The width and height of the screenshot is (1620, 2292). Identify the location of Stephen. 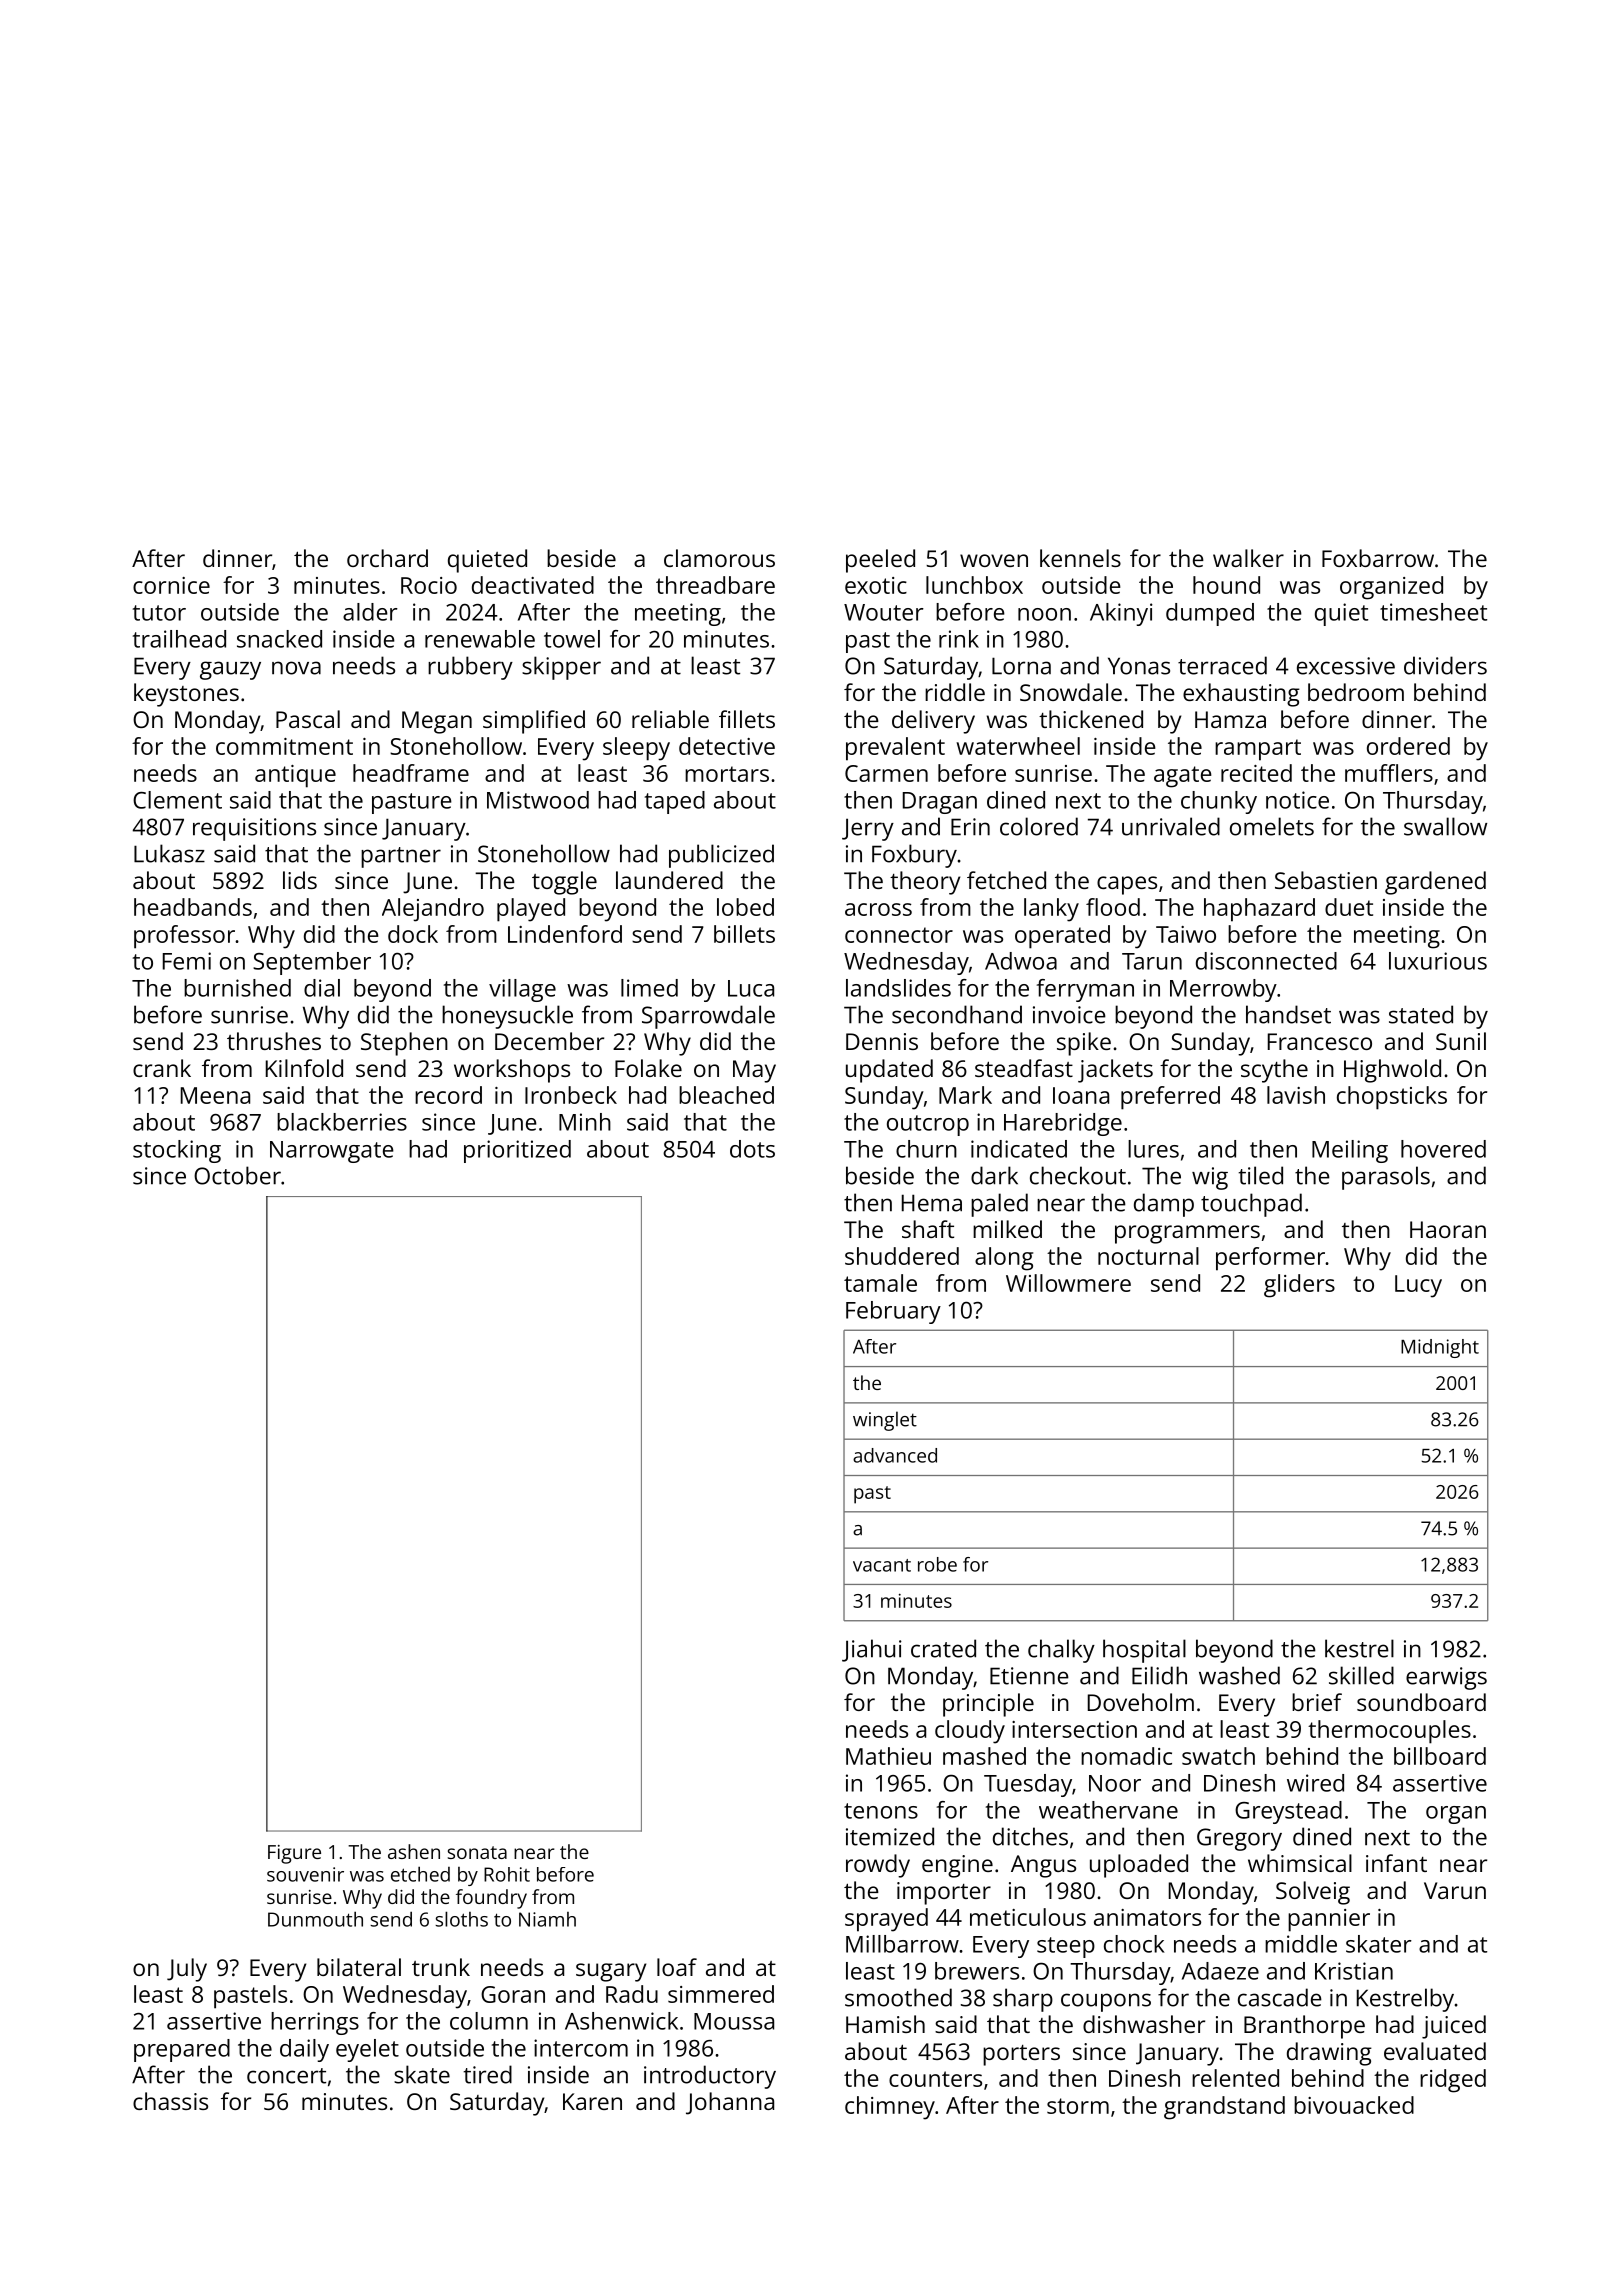
(404, 1044).
